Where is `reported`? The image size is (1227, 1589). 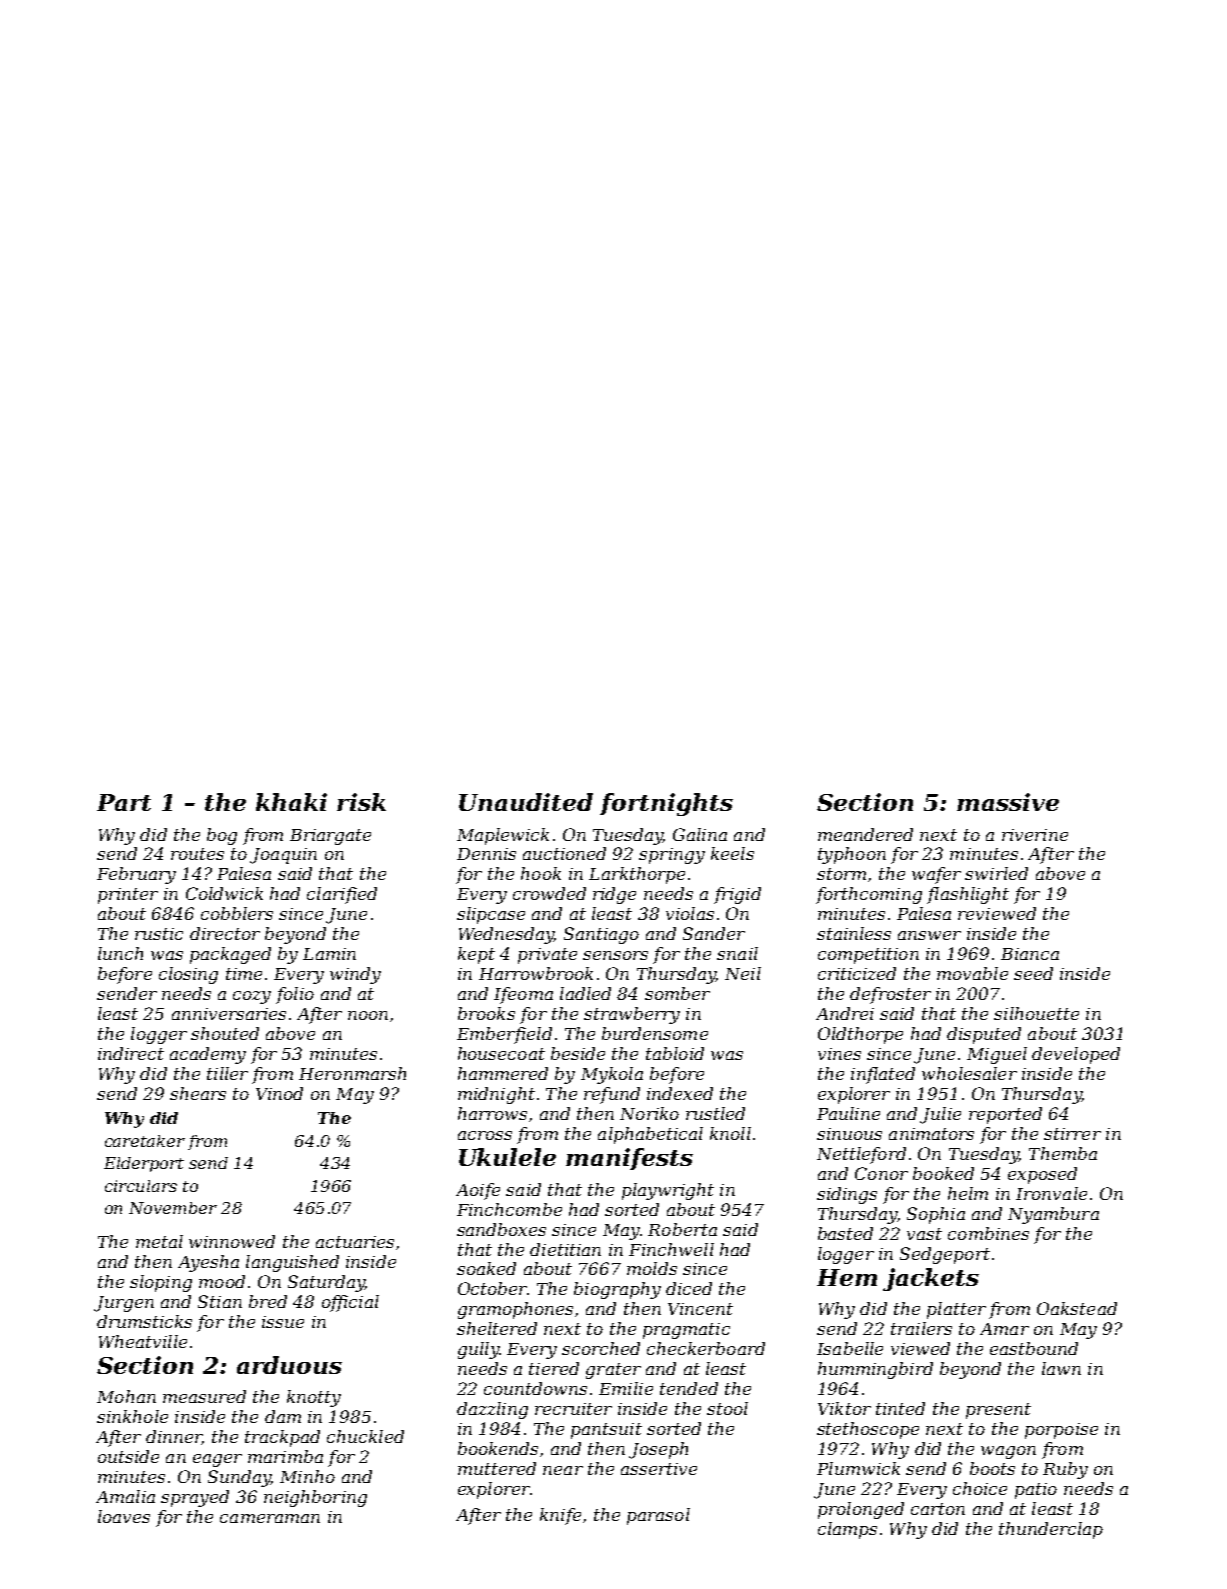 reported is located at coordinates (1005, 1115).
